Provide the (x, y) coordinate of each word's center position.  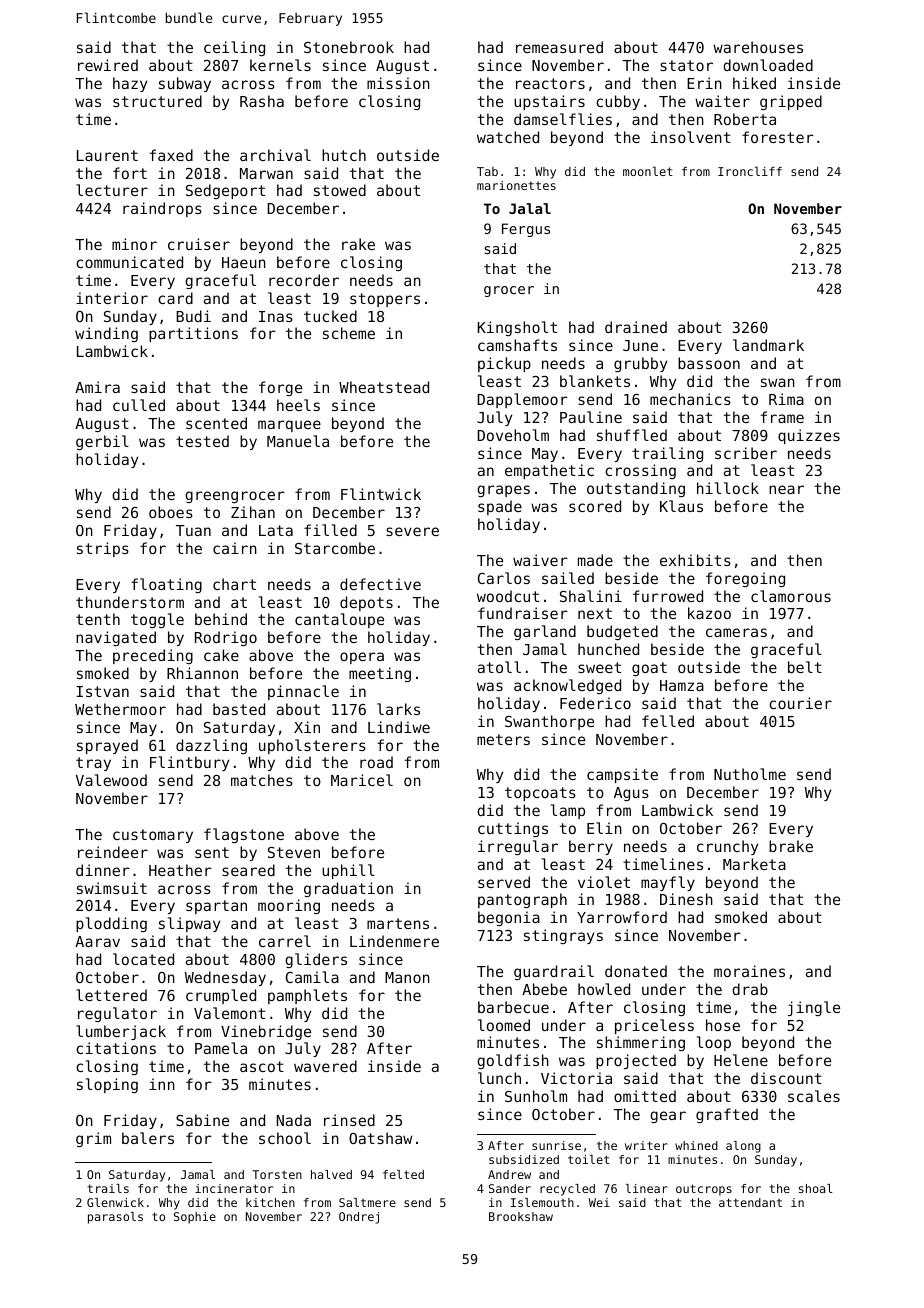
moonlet (648, 171)
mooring (289, 906)
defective (380, 584)
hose (723, 1025)
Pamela (221, 1048)
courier (800, 703)
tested (202, 441)
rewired (108, 65)
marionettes (516, 185)
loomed (504, 1025)
